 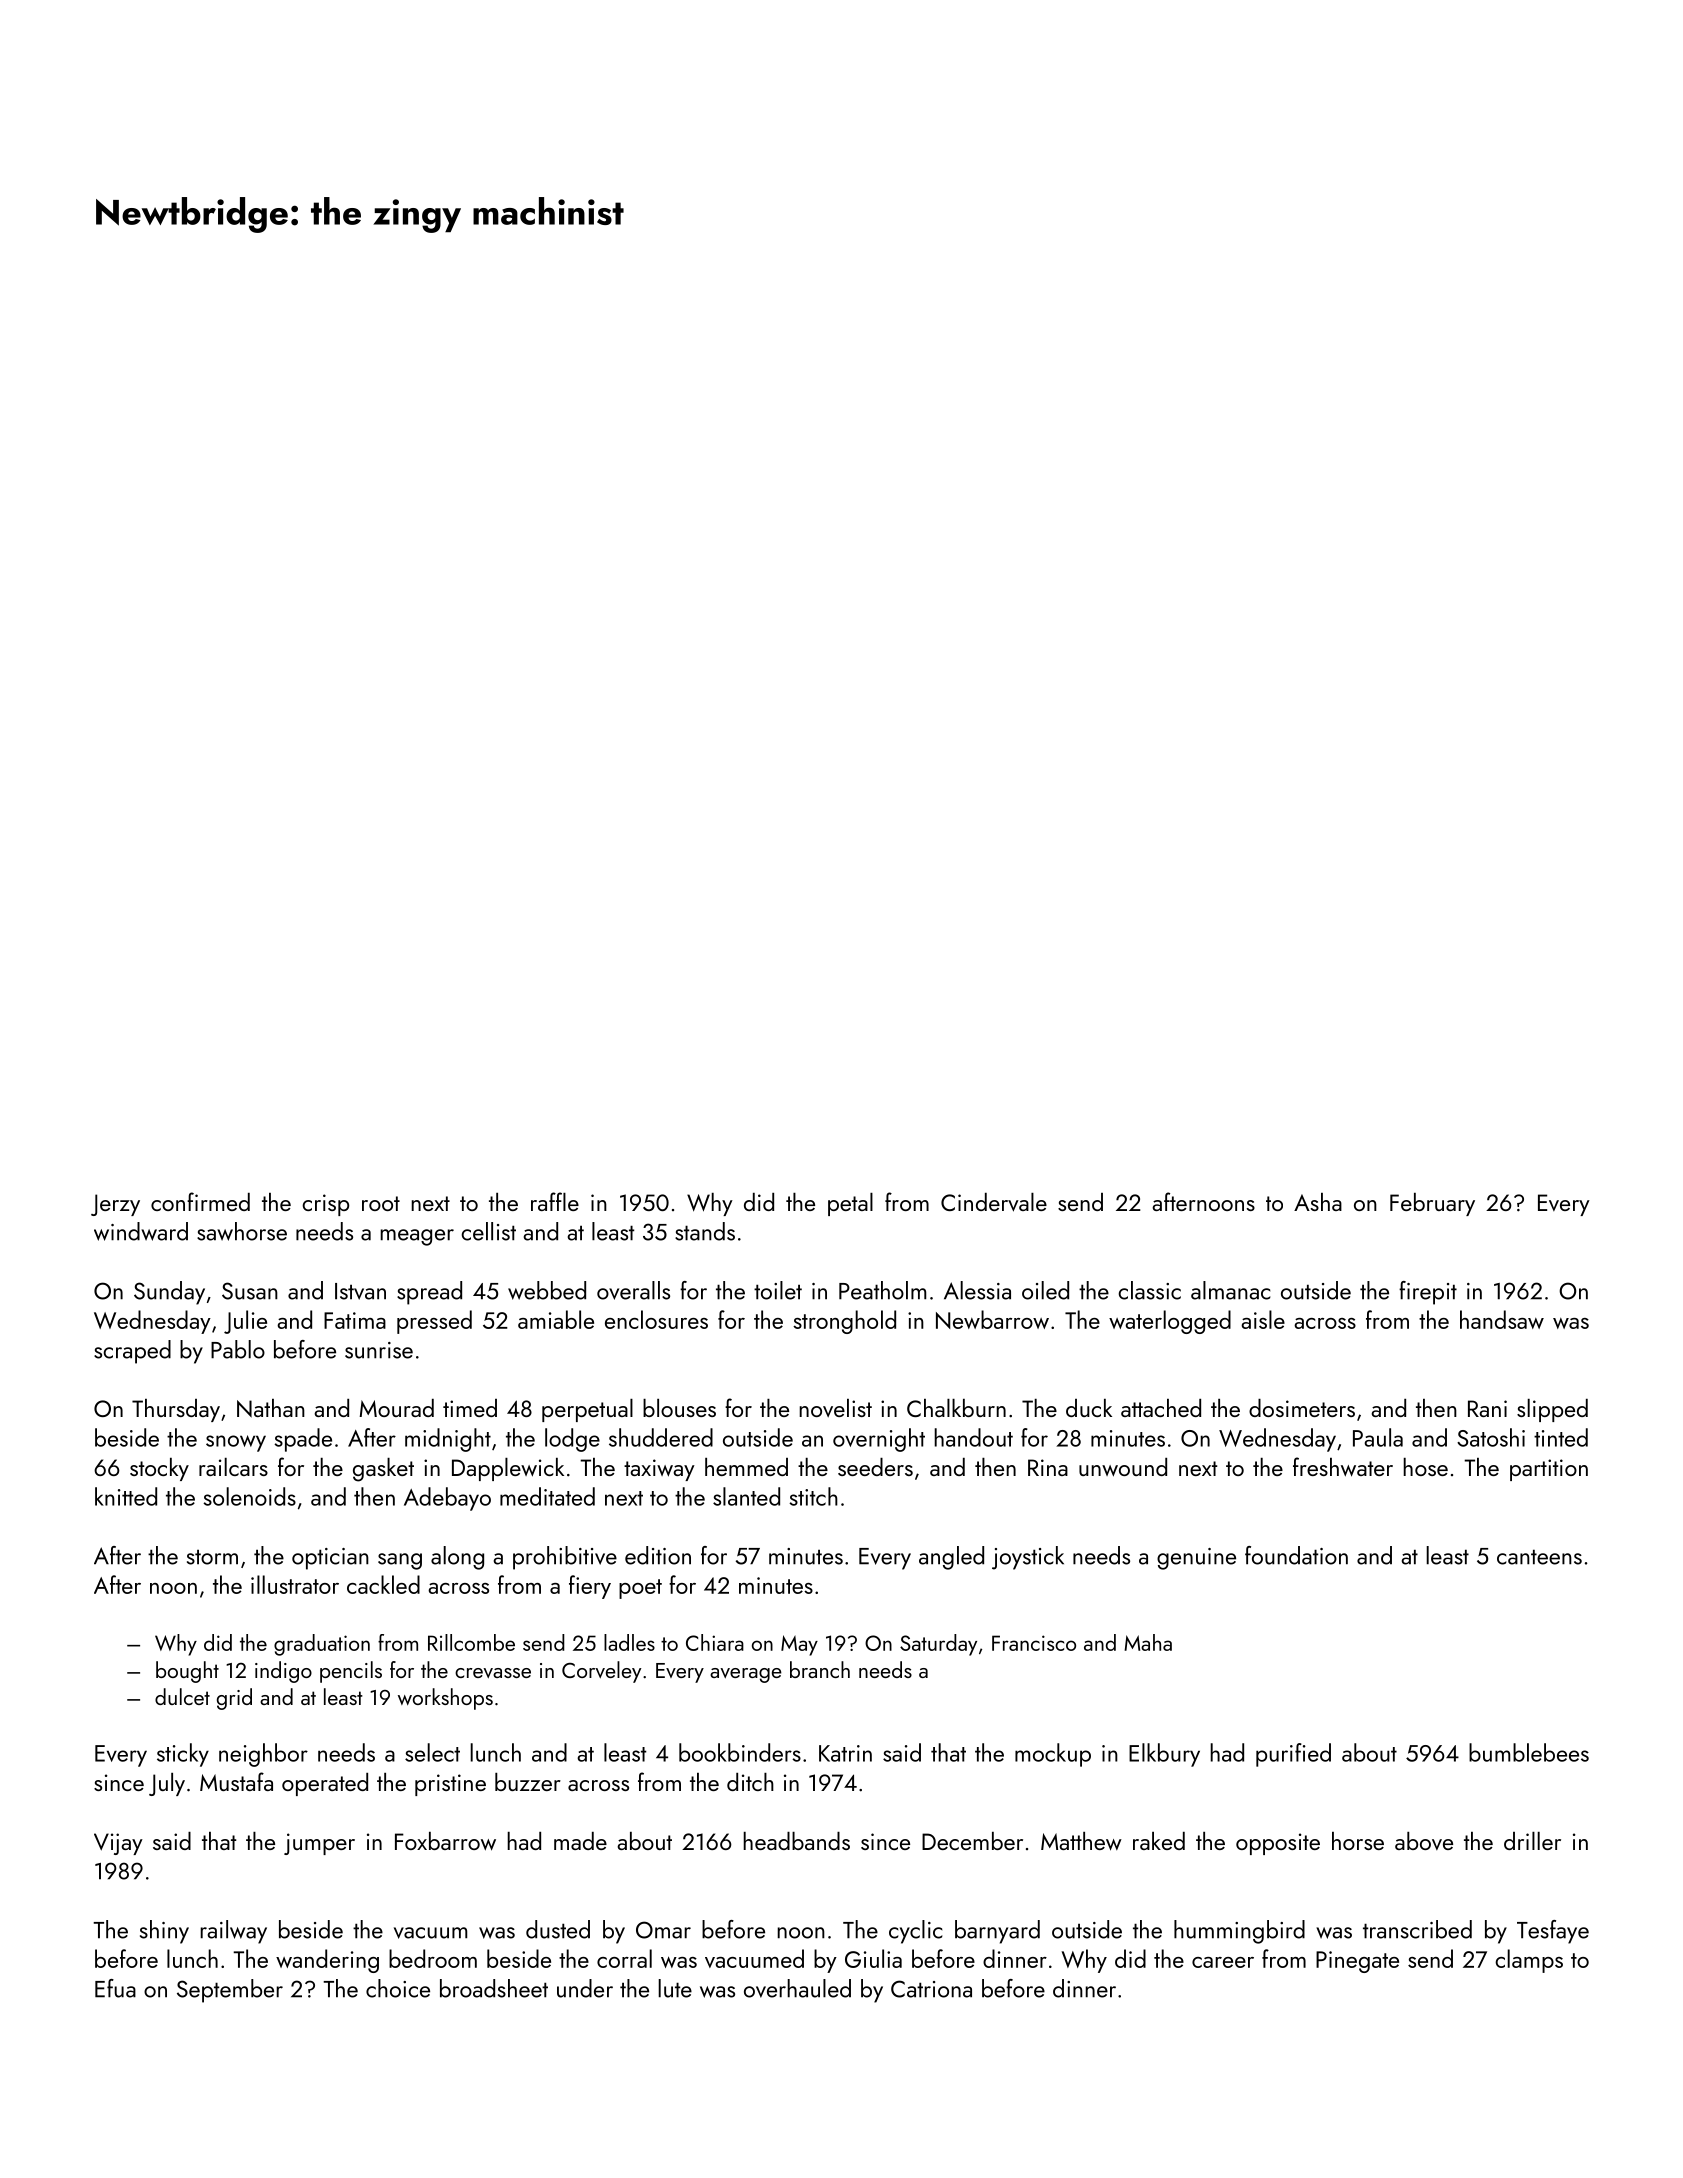 What do you see at coordinates (1532, 1841) in the screenshot?
I see `driller` at bounding box center [1532, 1841].
